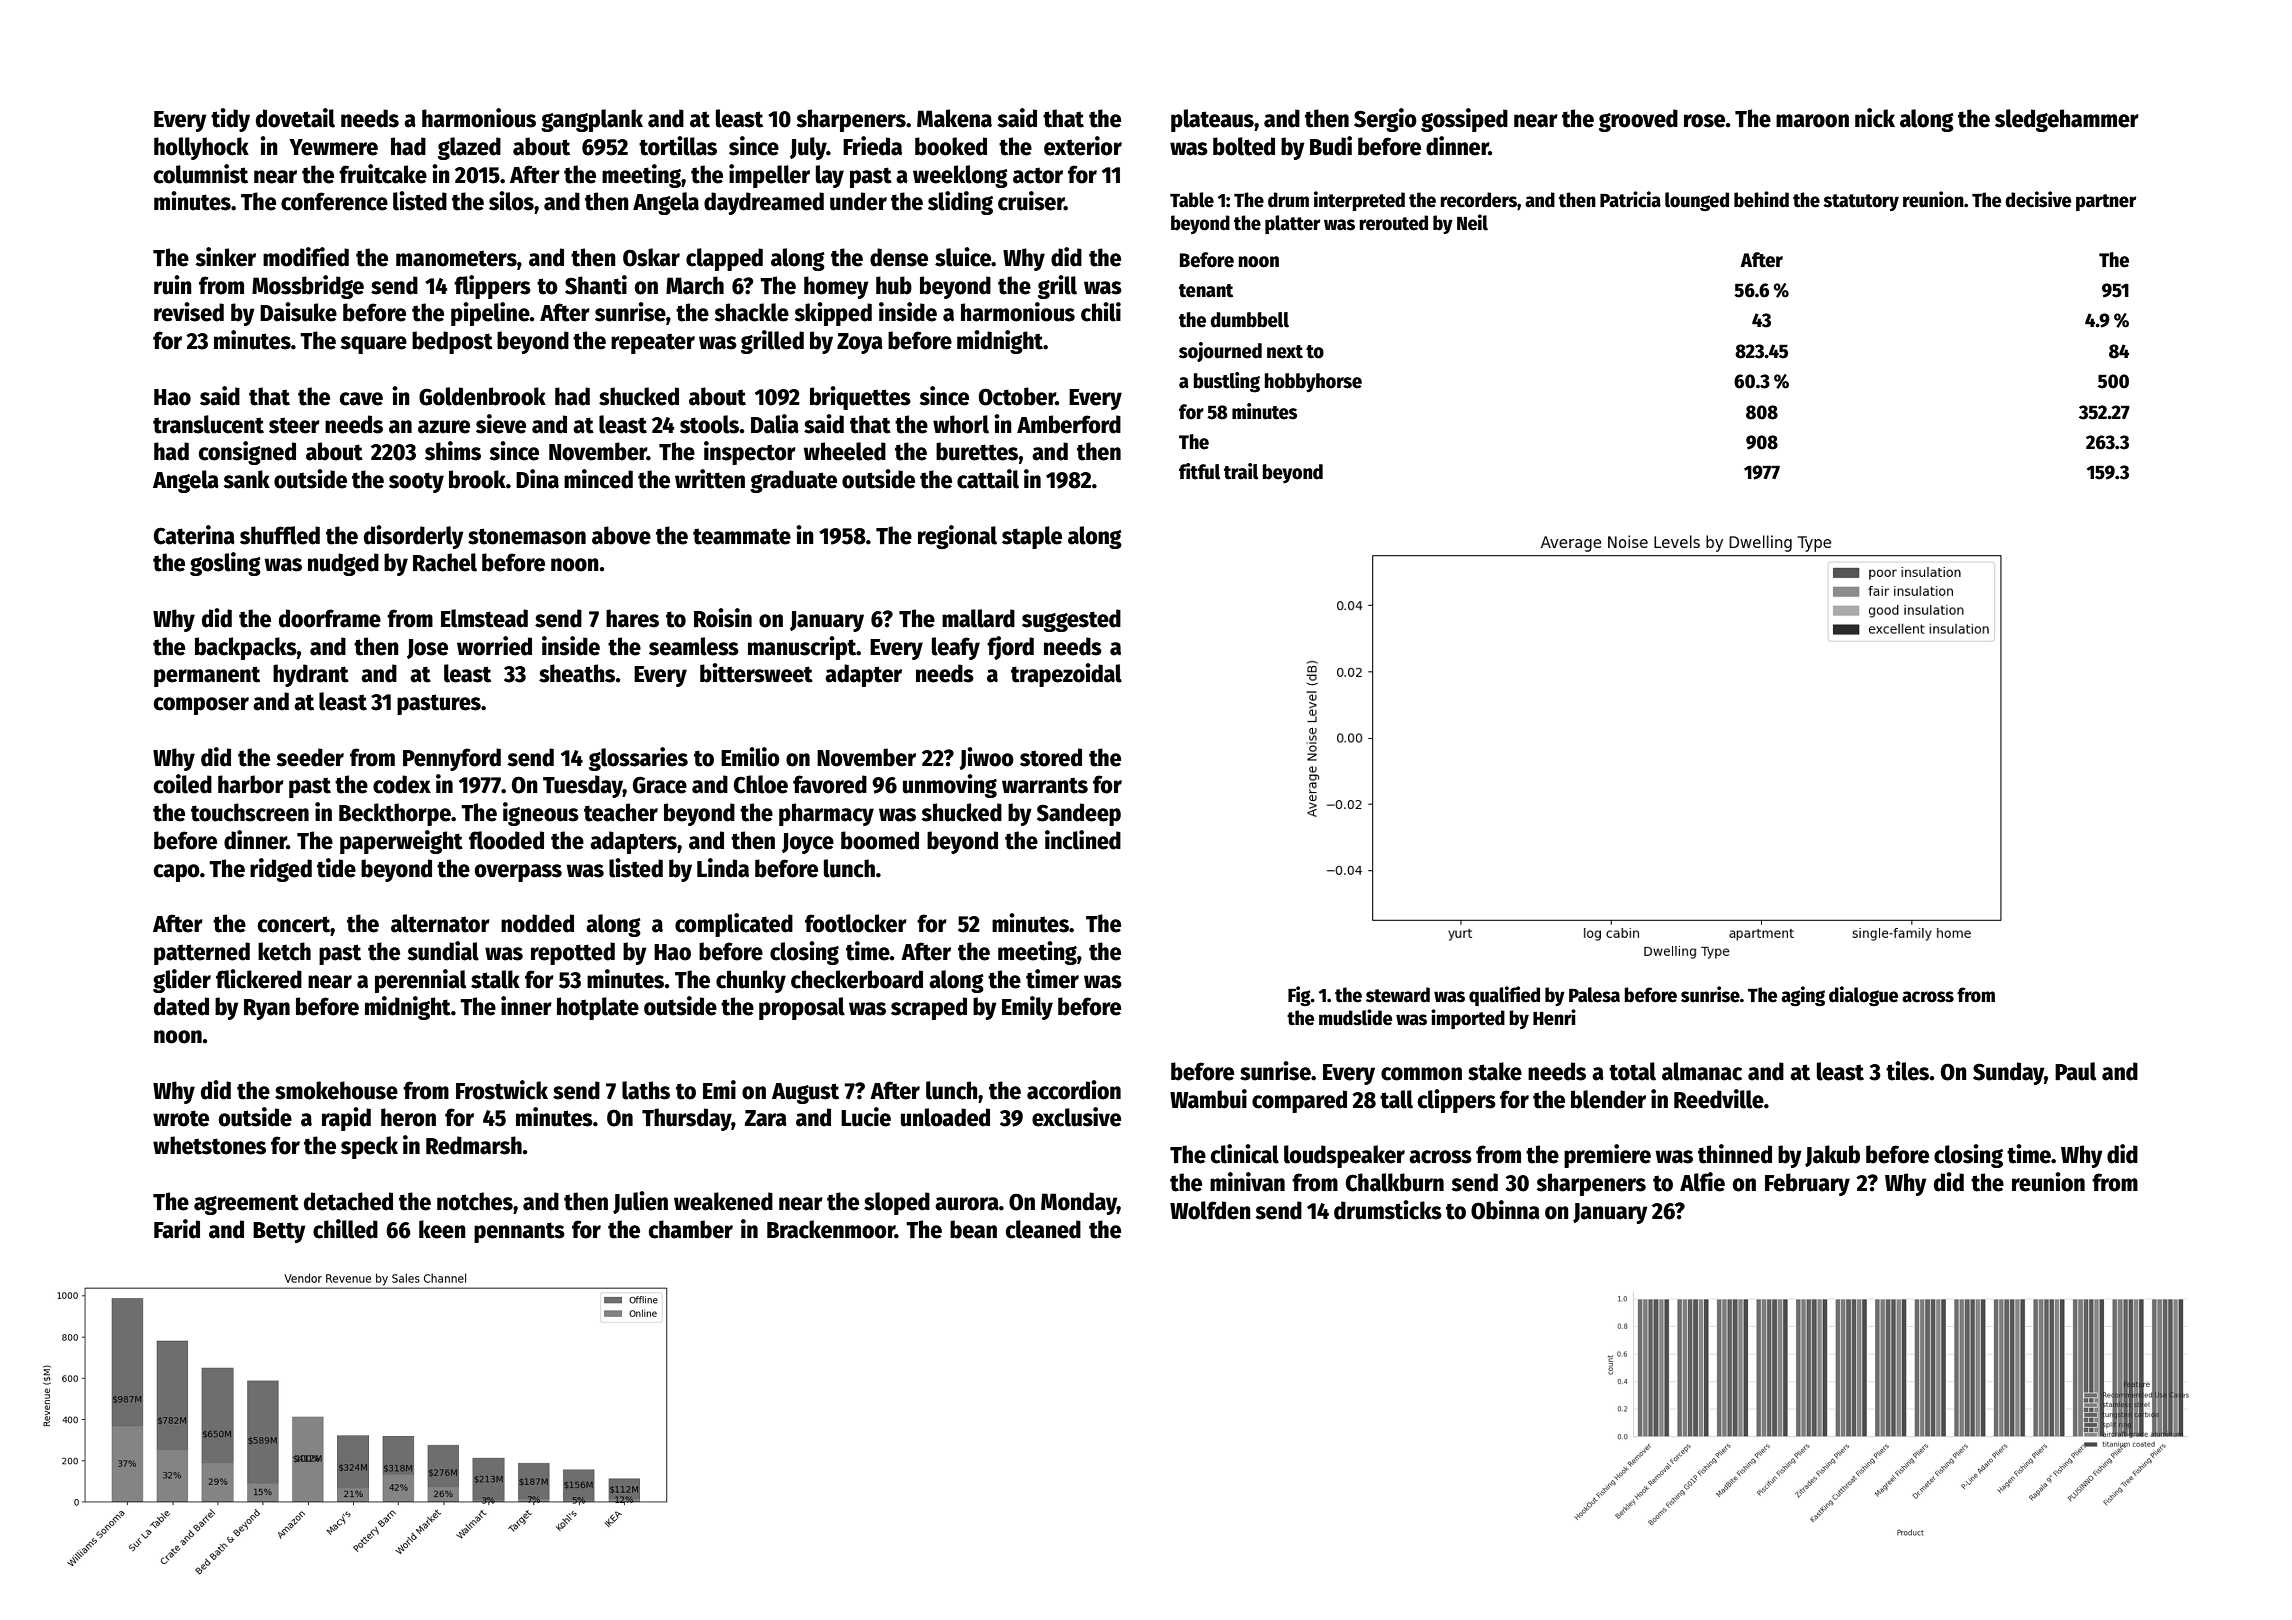  What do you see at coordinates (230, 120) in the document?
I see `tidy` at bounding box center [230, 120].
